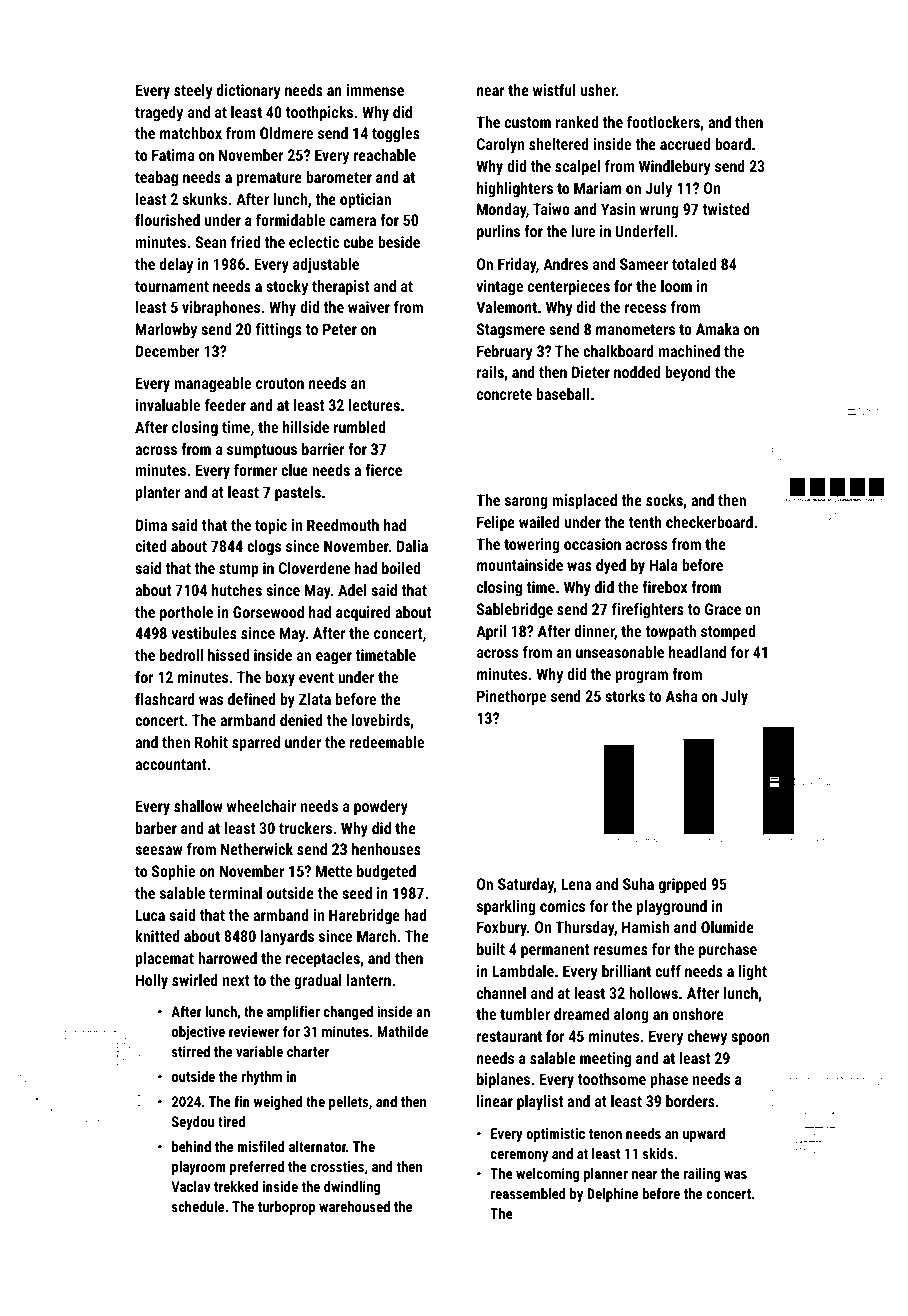 The height and width of the screenshot is (1316, 908). What do you see at coordinates (173, 155) in the screenshot?
I see `Fatima` at bounding box center [173, 155].
